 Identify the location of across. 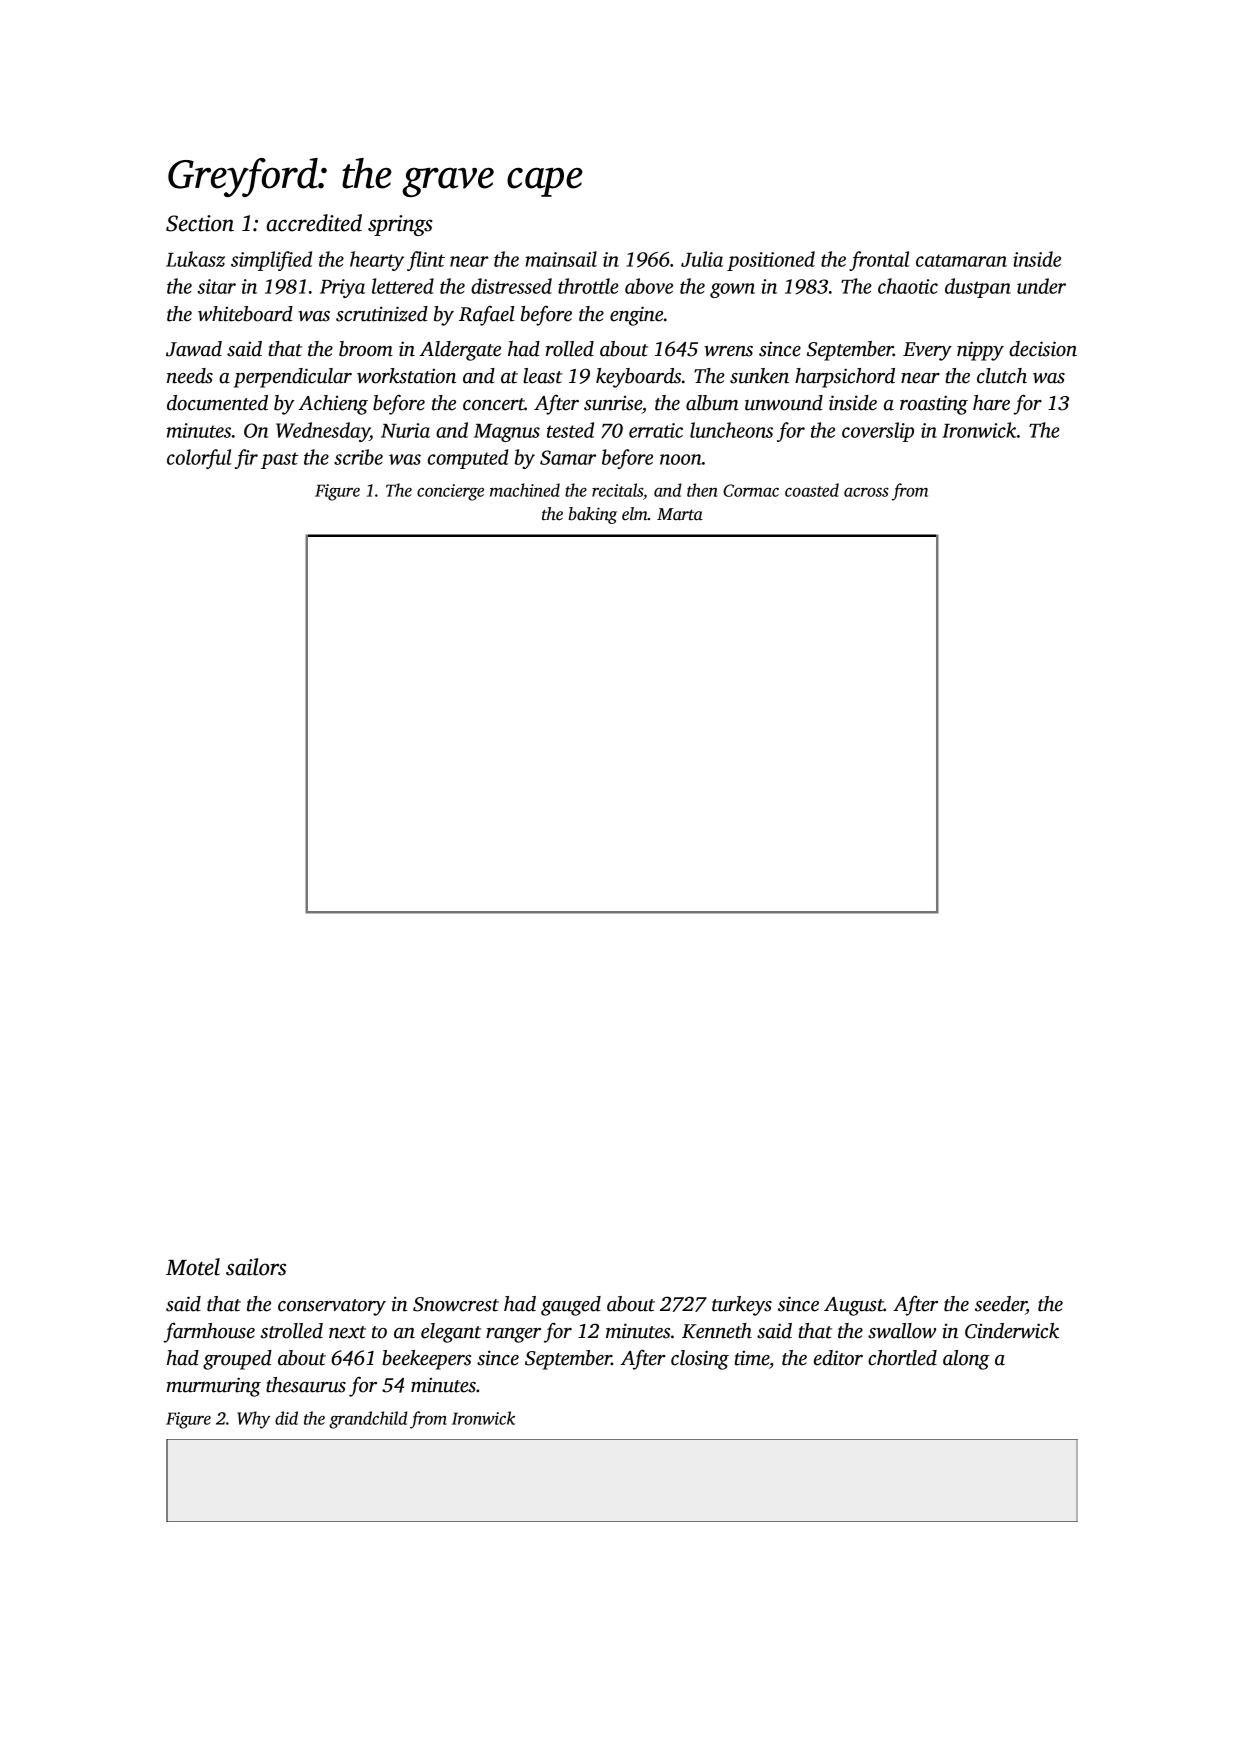
(866, 492).
